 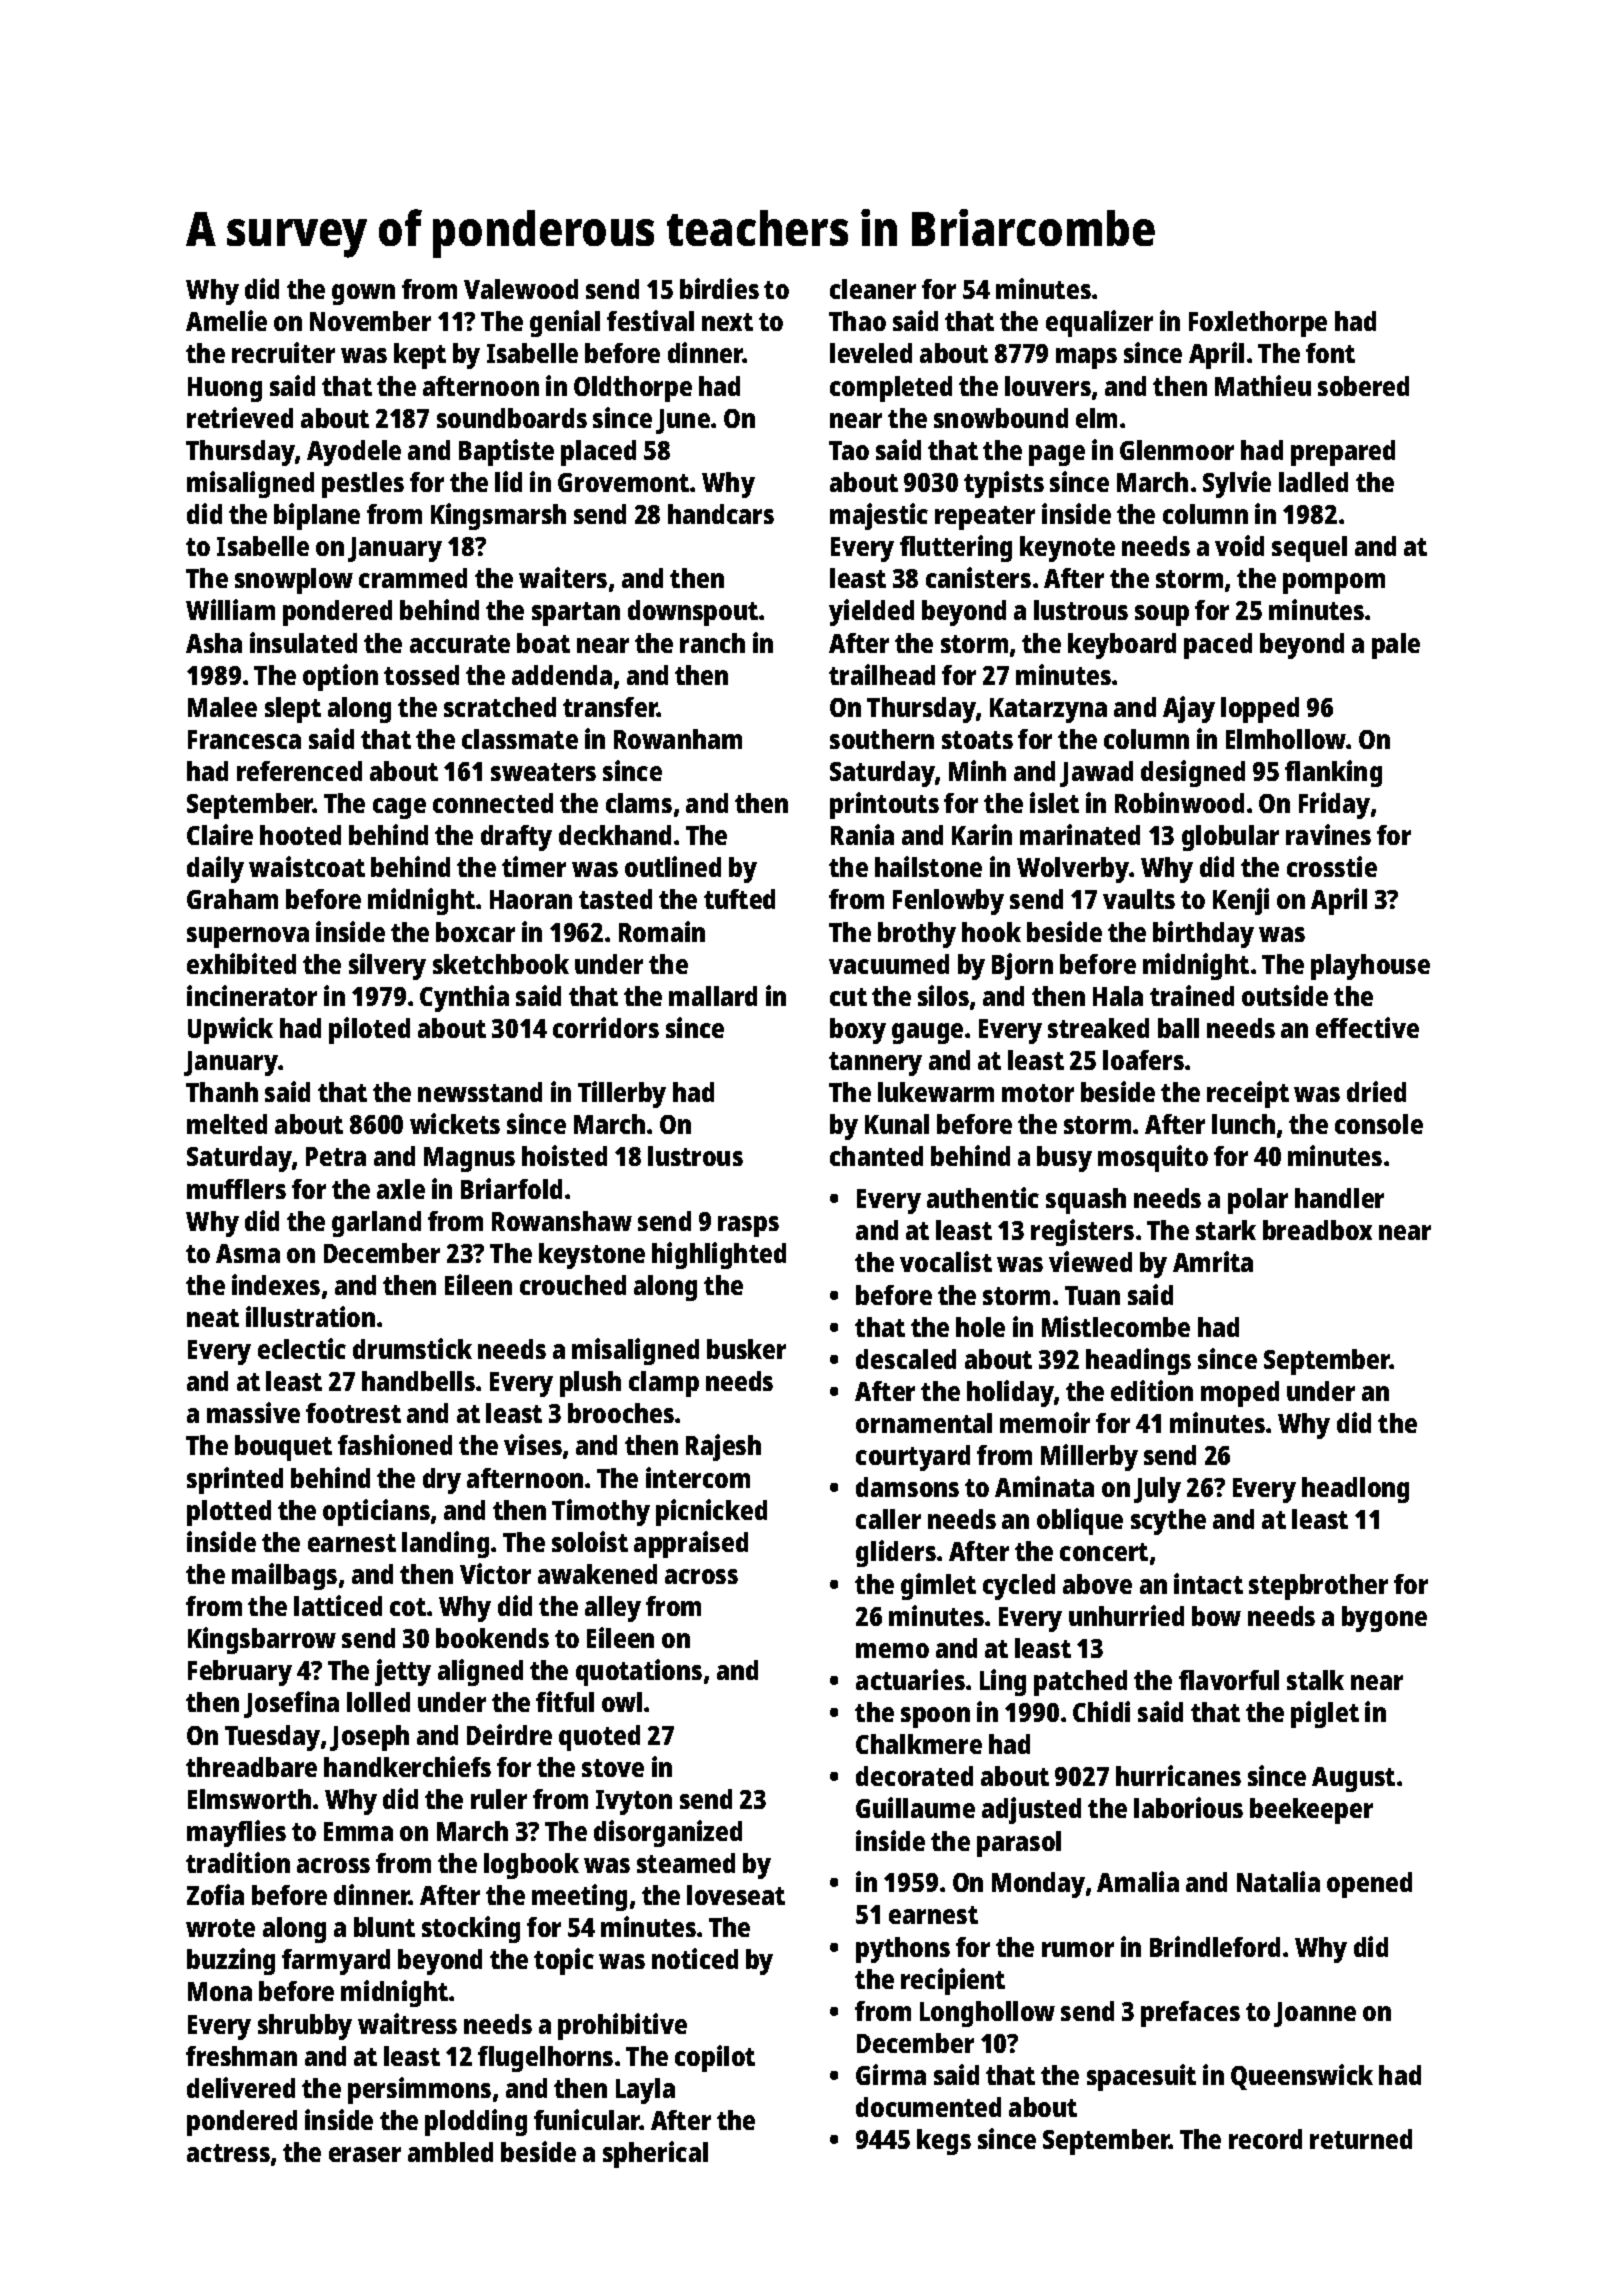 What do you see at coordinates (353, 1413) in the screenshot?
I see `footrest` at bounding box center [353, 1413].
